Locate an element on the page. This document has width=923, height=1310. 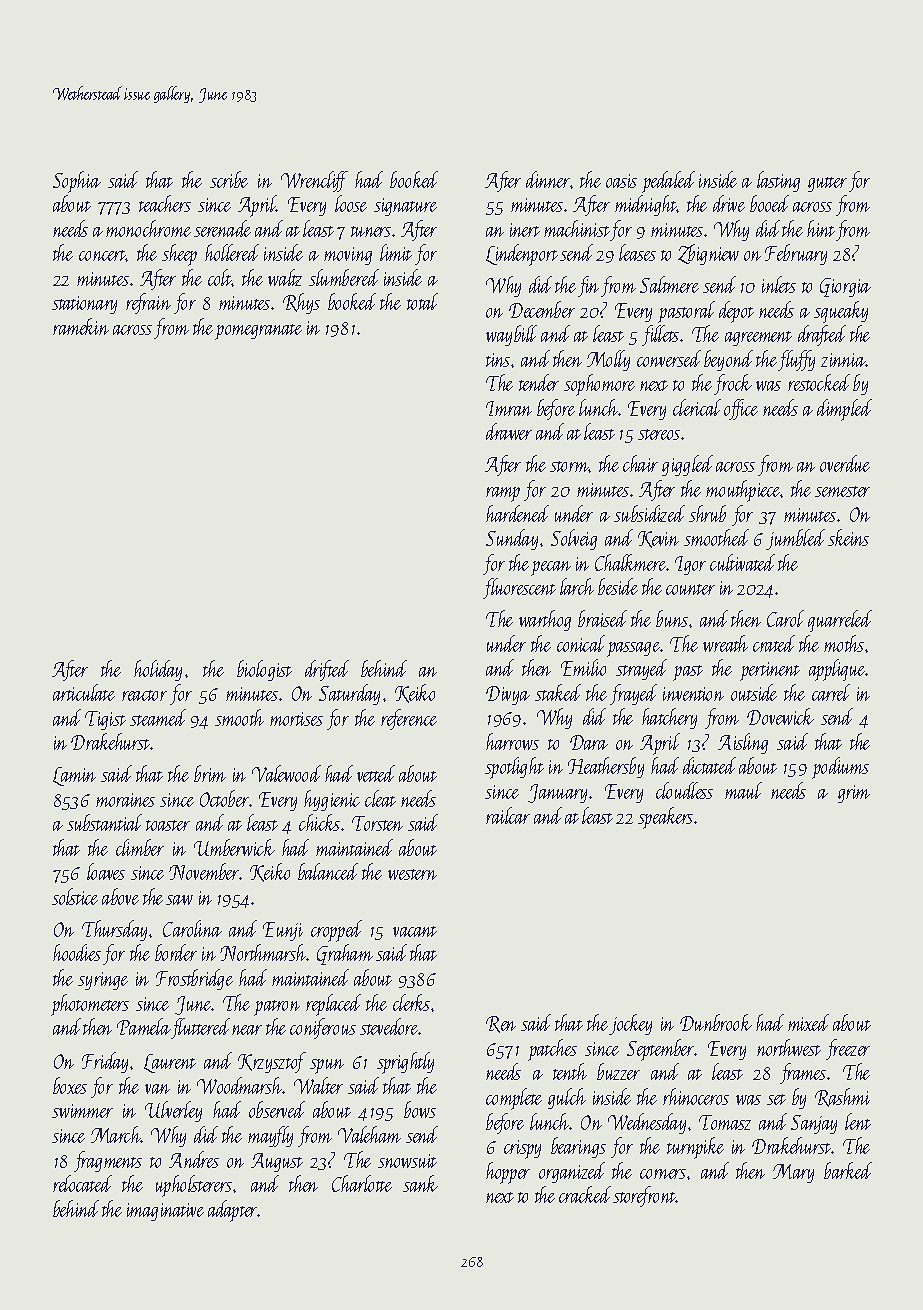
Sophia is located at coordinates (77, 182).
